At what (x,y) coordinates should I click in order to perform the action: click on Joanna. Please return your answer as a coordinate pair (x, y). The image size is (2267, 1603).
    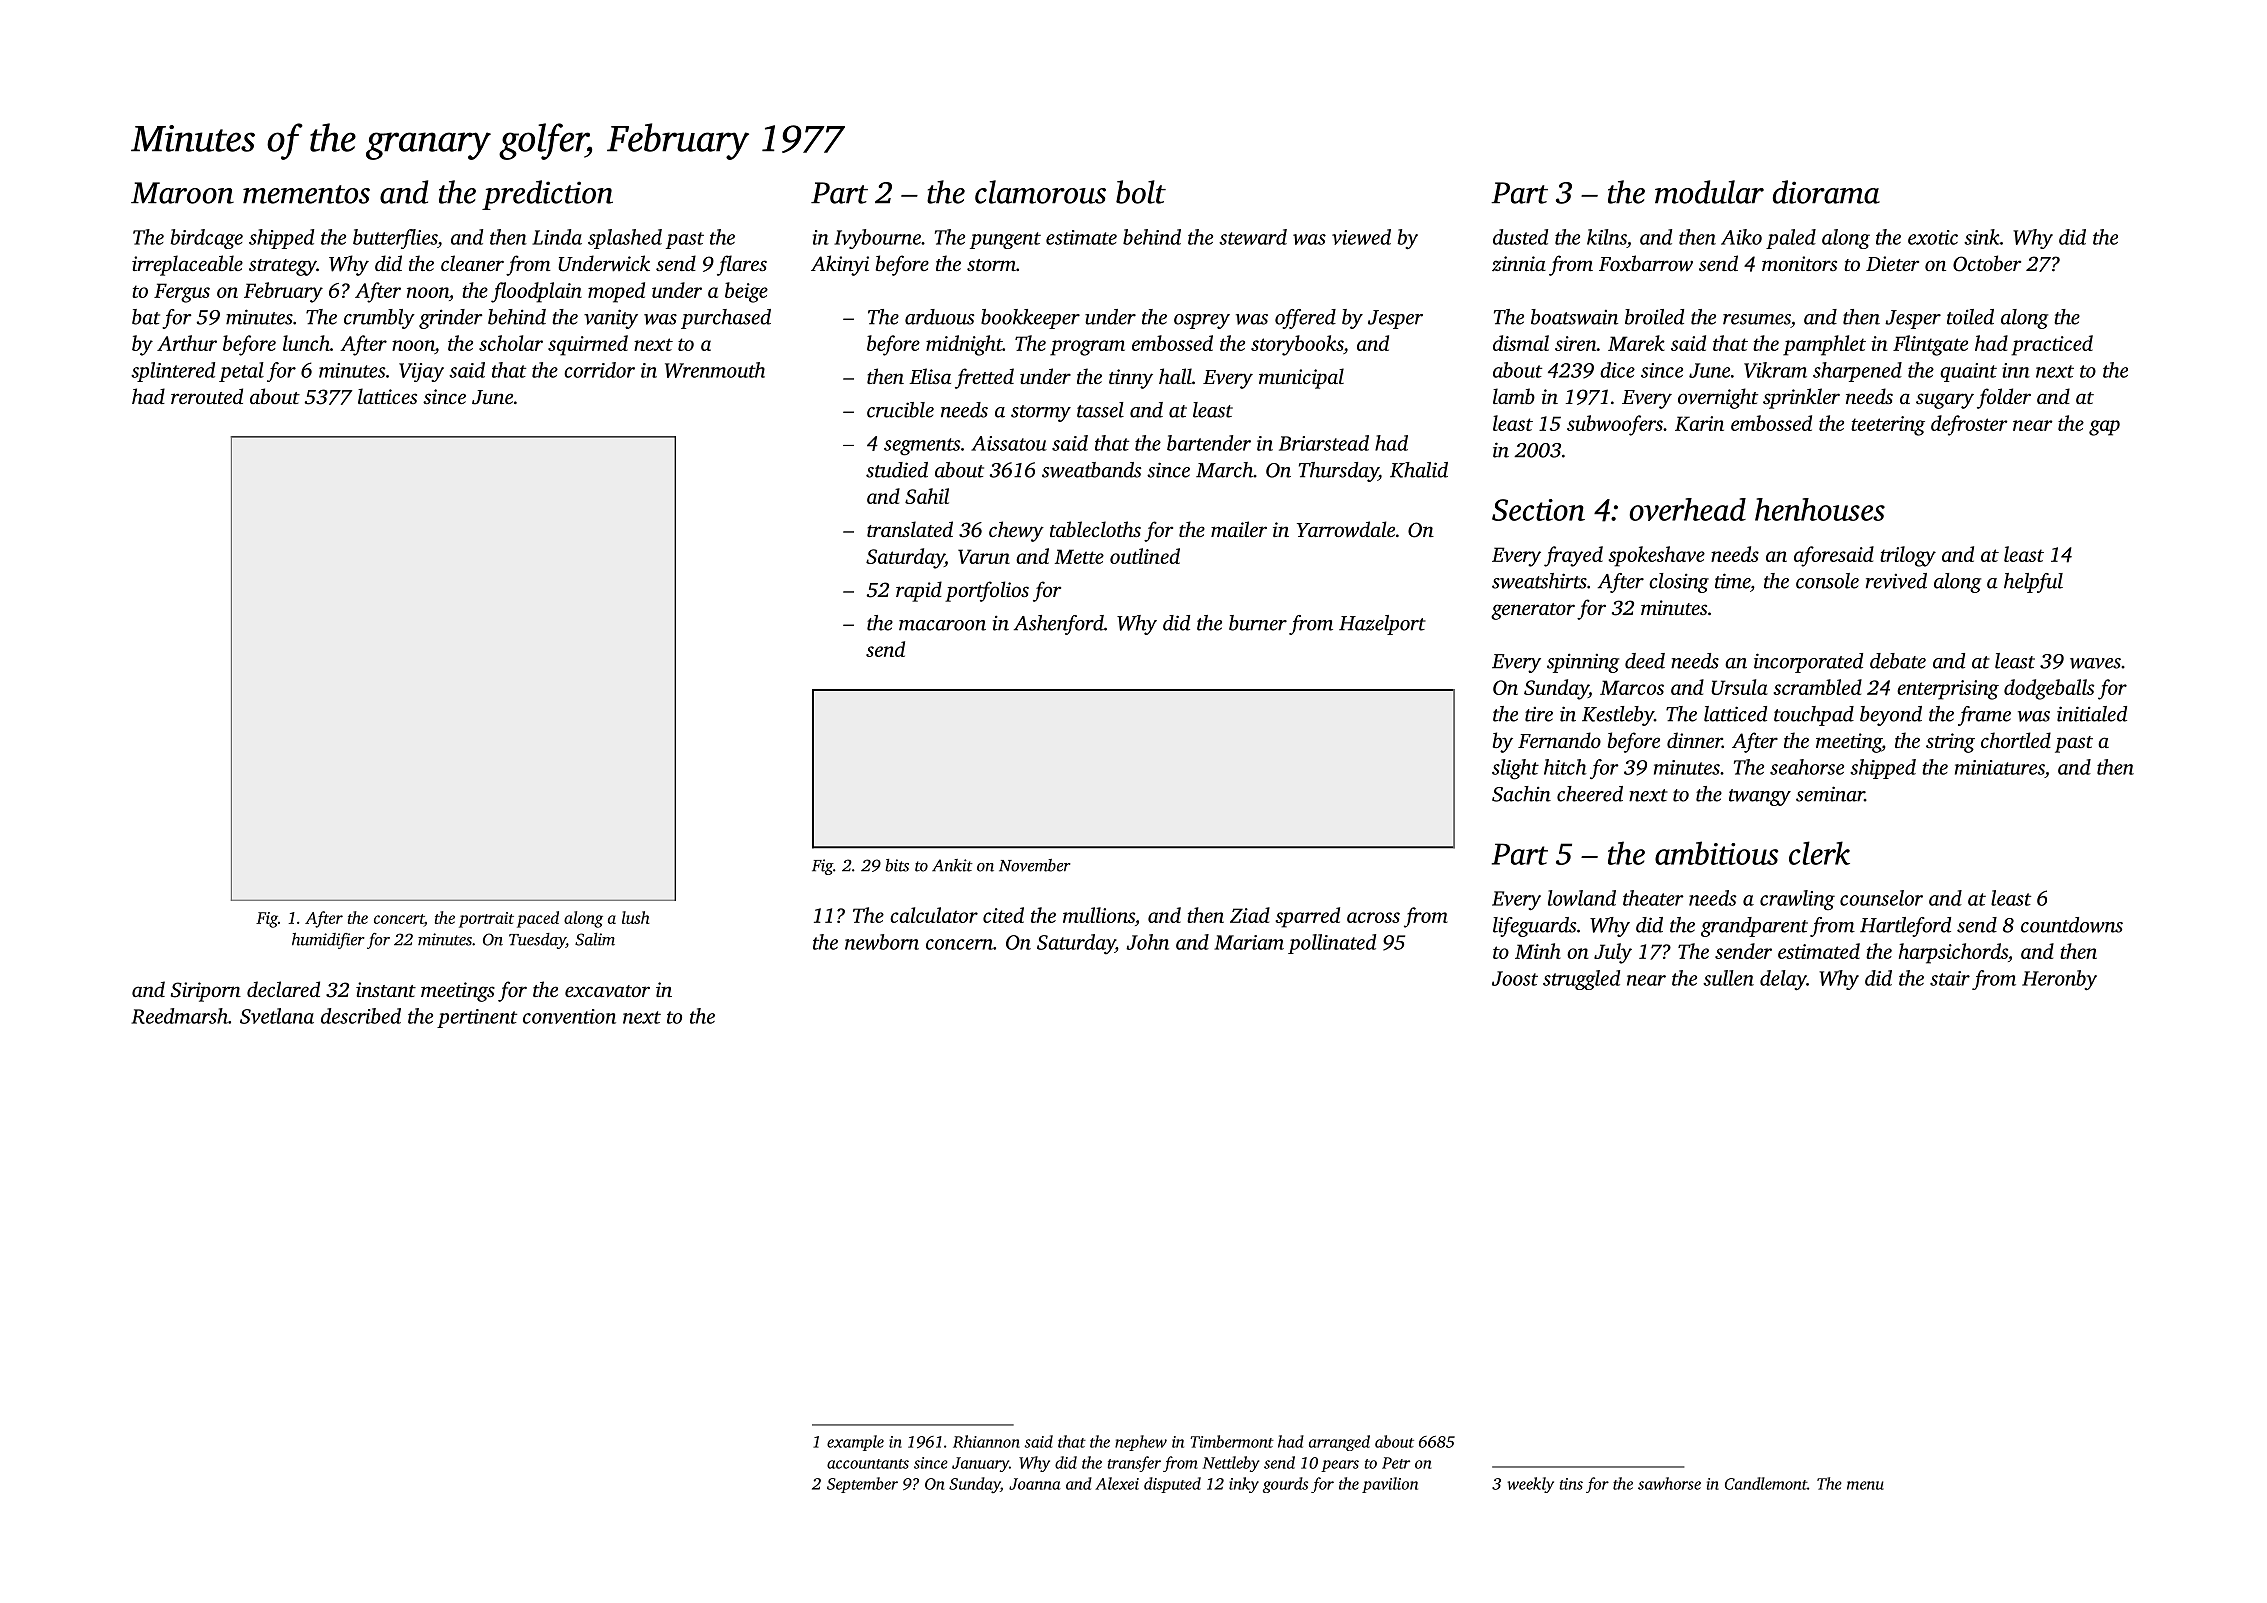
    Looking at the image, I should click on (1035, 1484).
